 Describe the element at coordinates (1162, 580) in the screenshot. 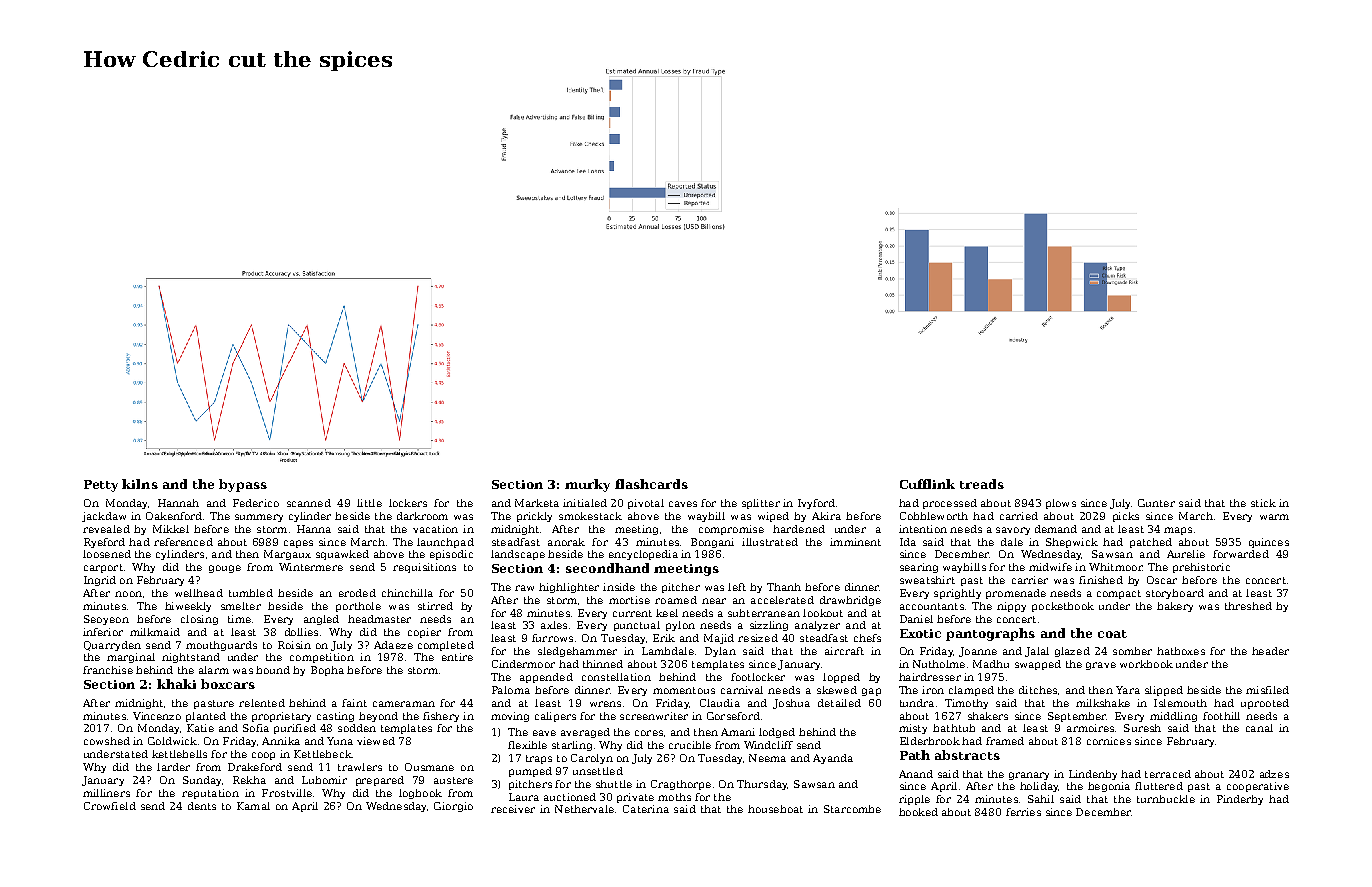

I see `Oscar` at that location.
